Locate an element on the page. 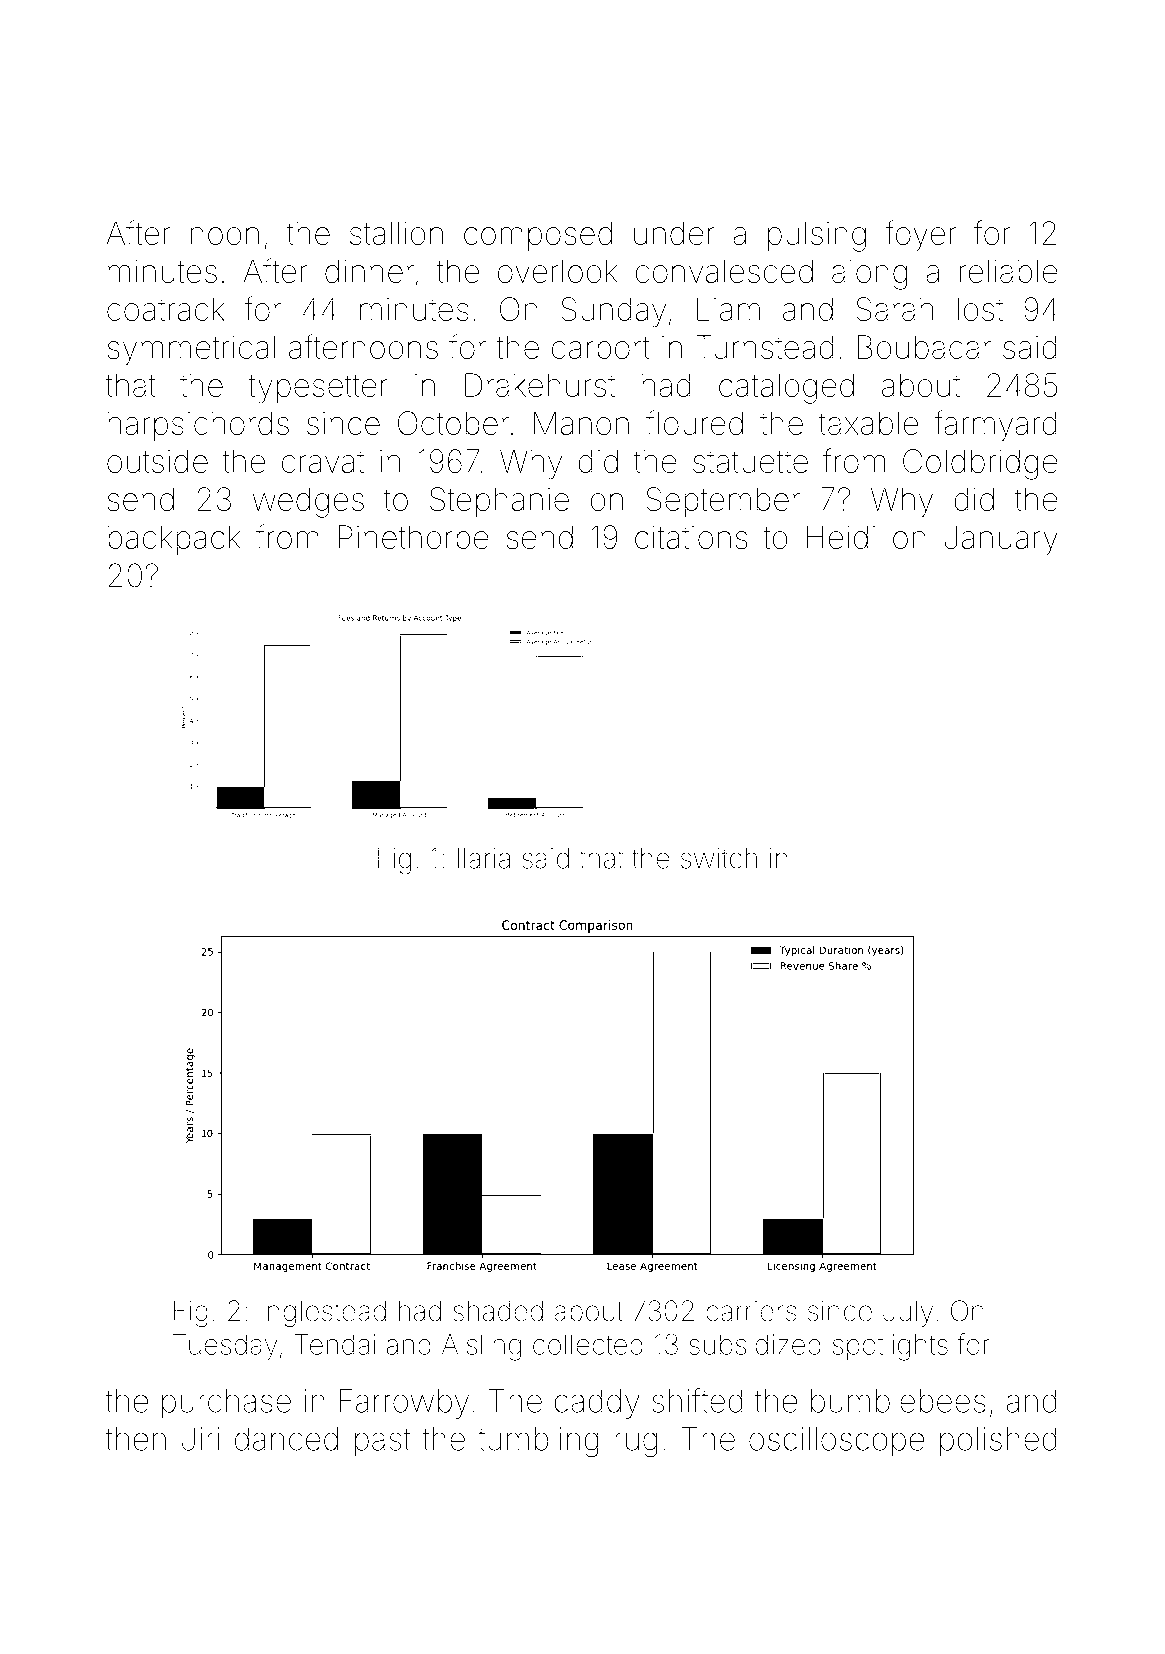 The image size is (1165, 1654). foyer is located at coordinates (921, 236).
